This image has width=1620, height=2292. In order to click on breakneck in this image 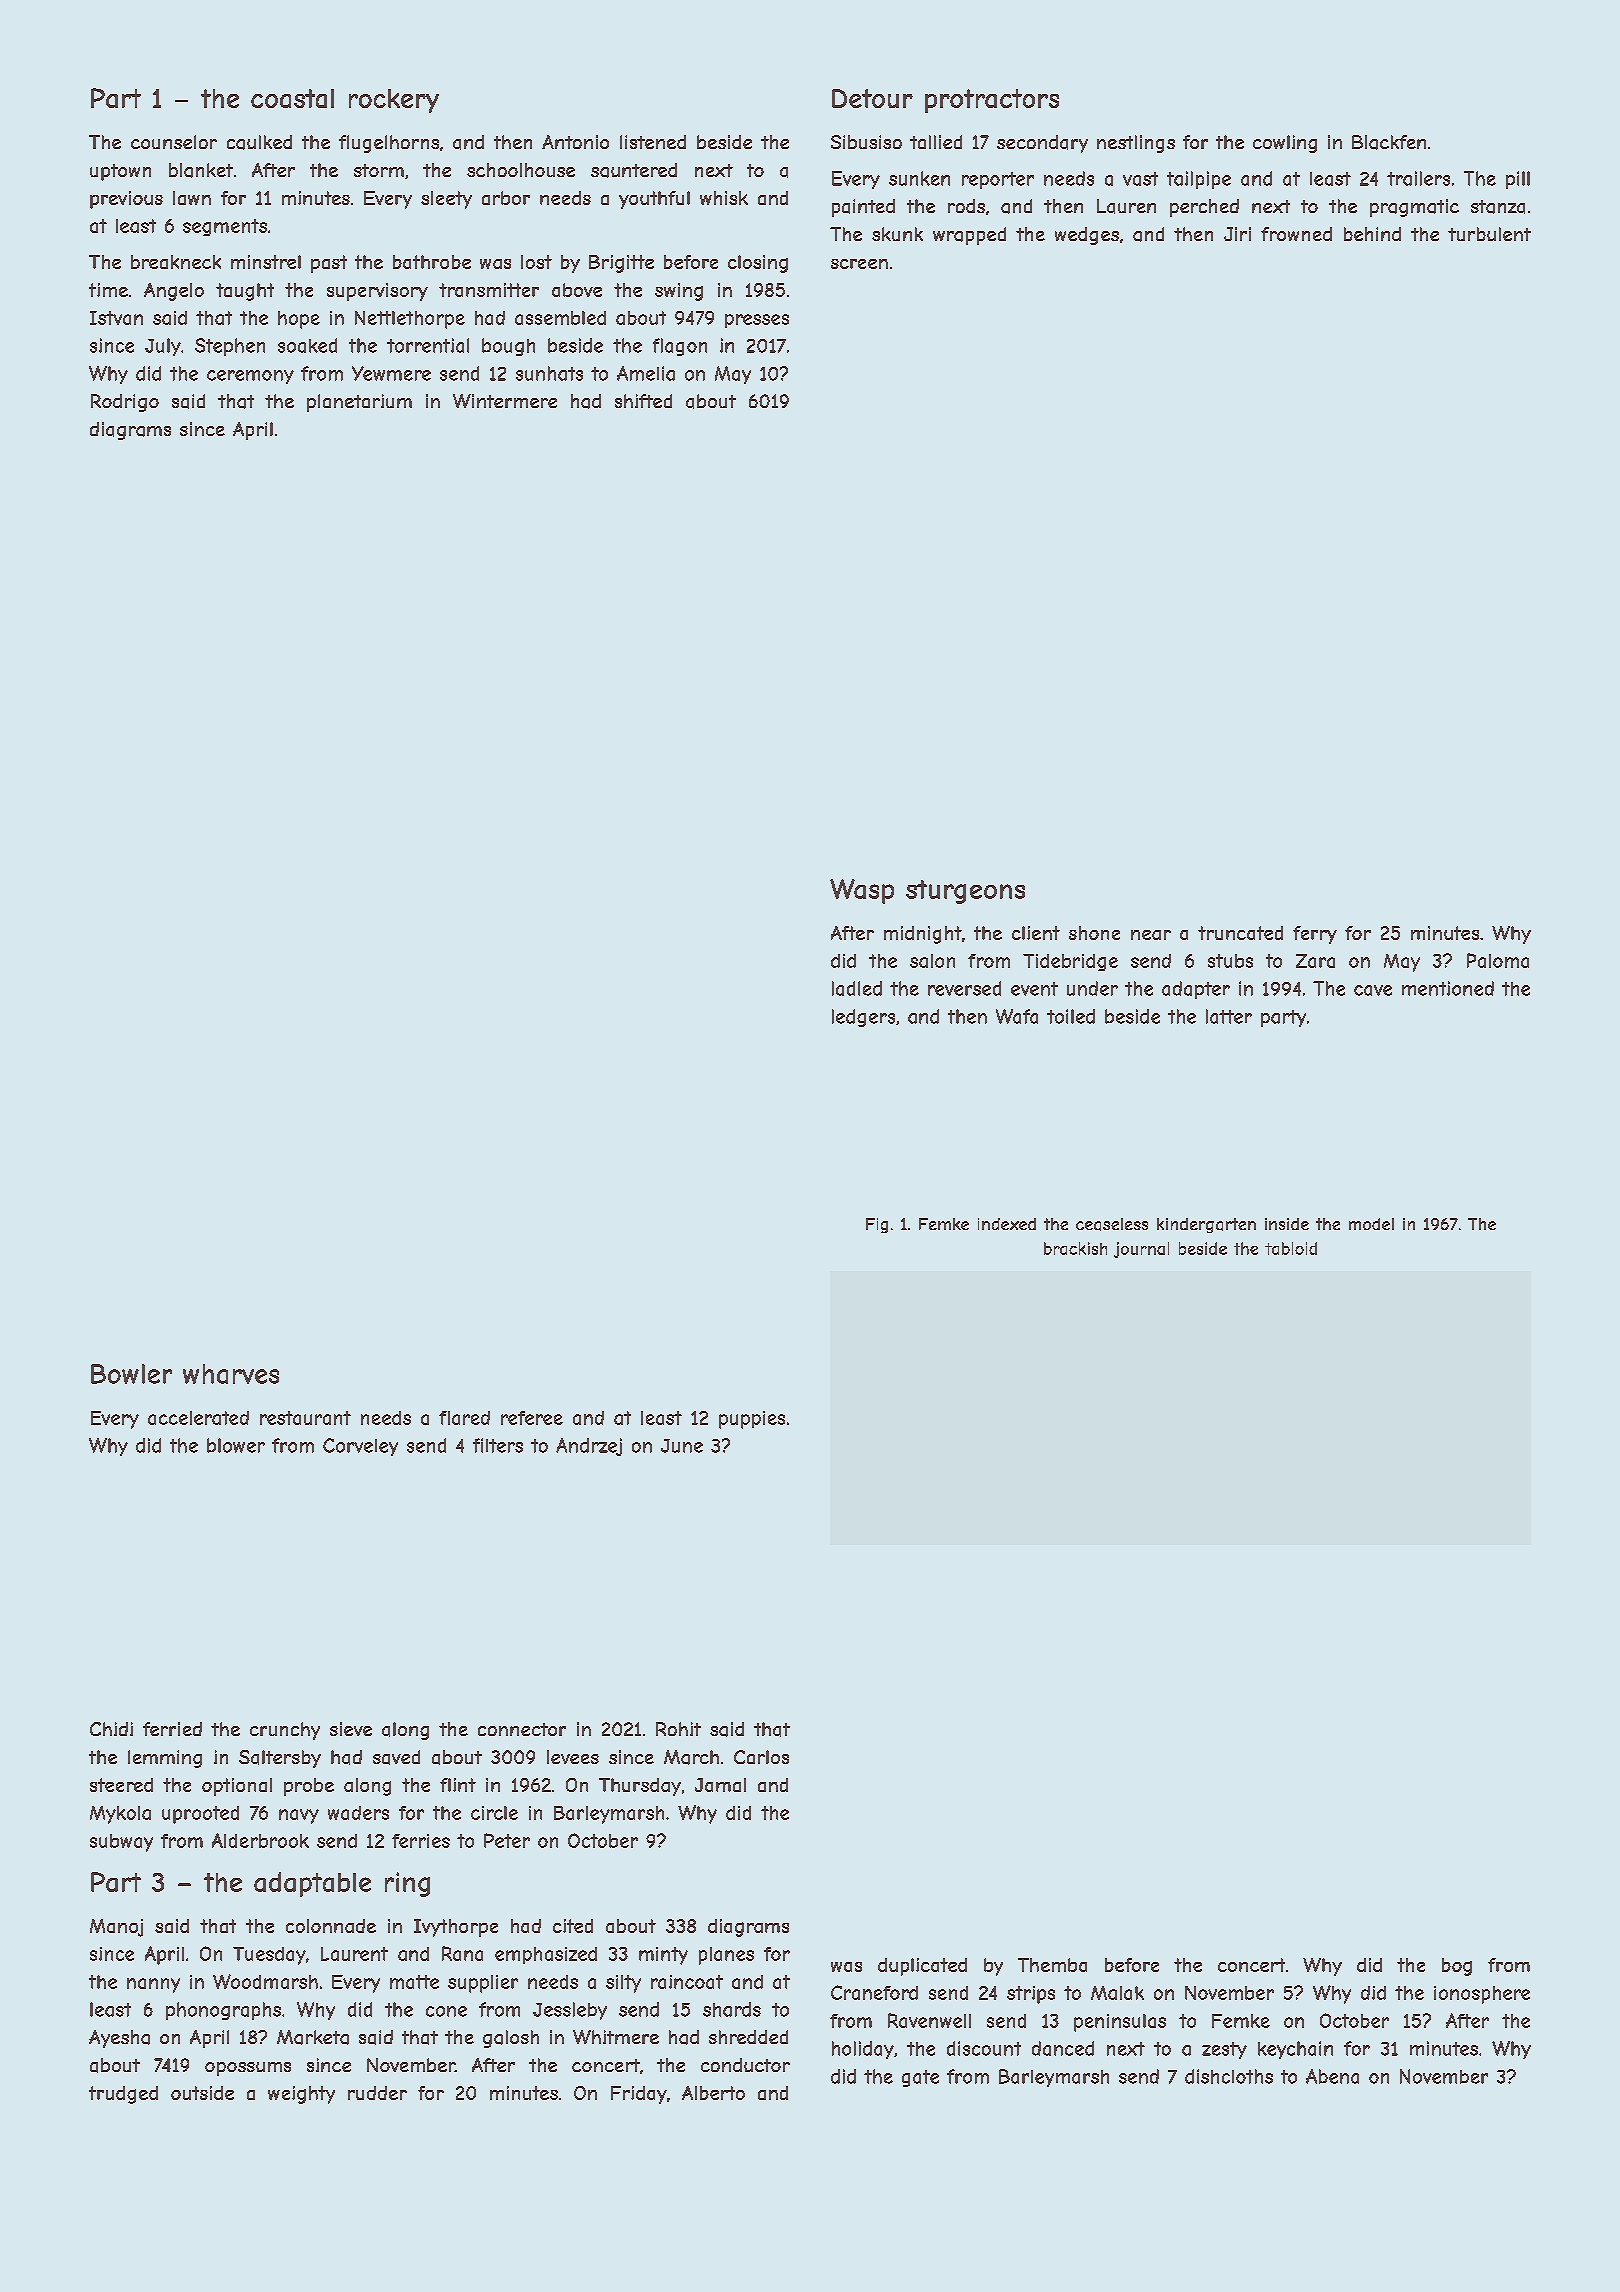, I will do `click(176, 262)`.
